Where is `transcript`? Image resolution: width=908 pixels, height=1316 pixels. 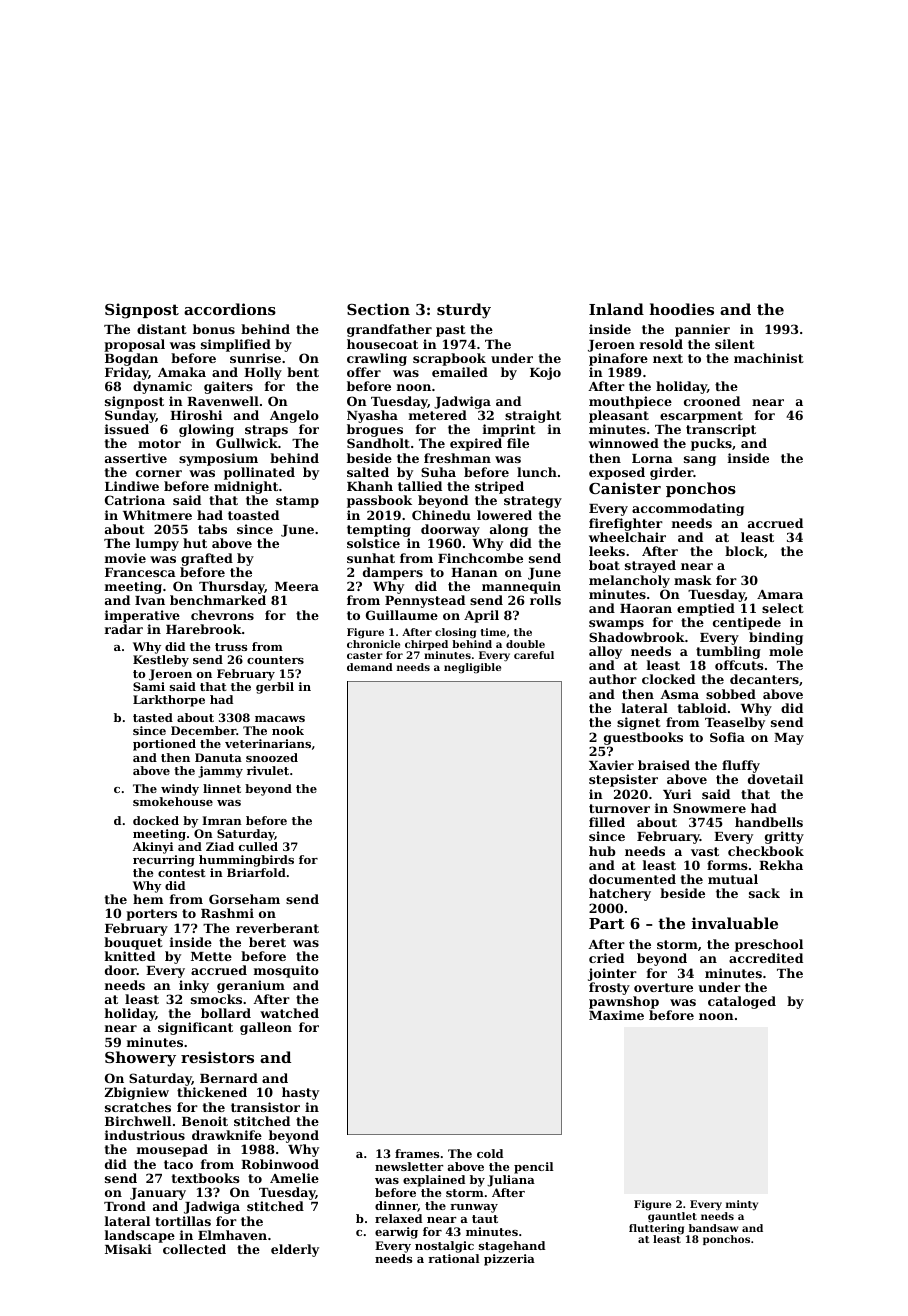
transcript is located at coordinates (721, 430).
